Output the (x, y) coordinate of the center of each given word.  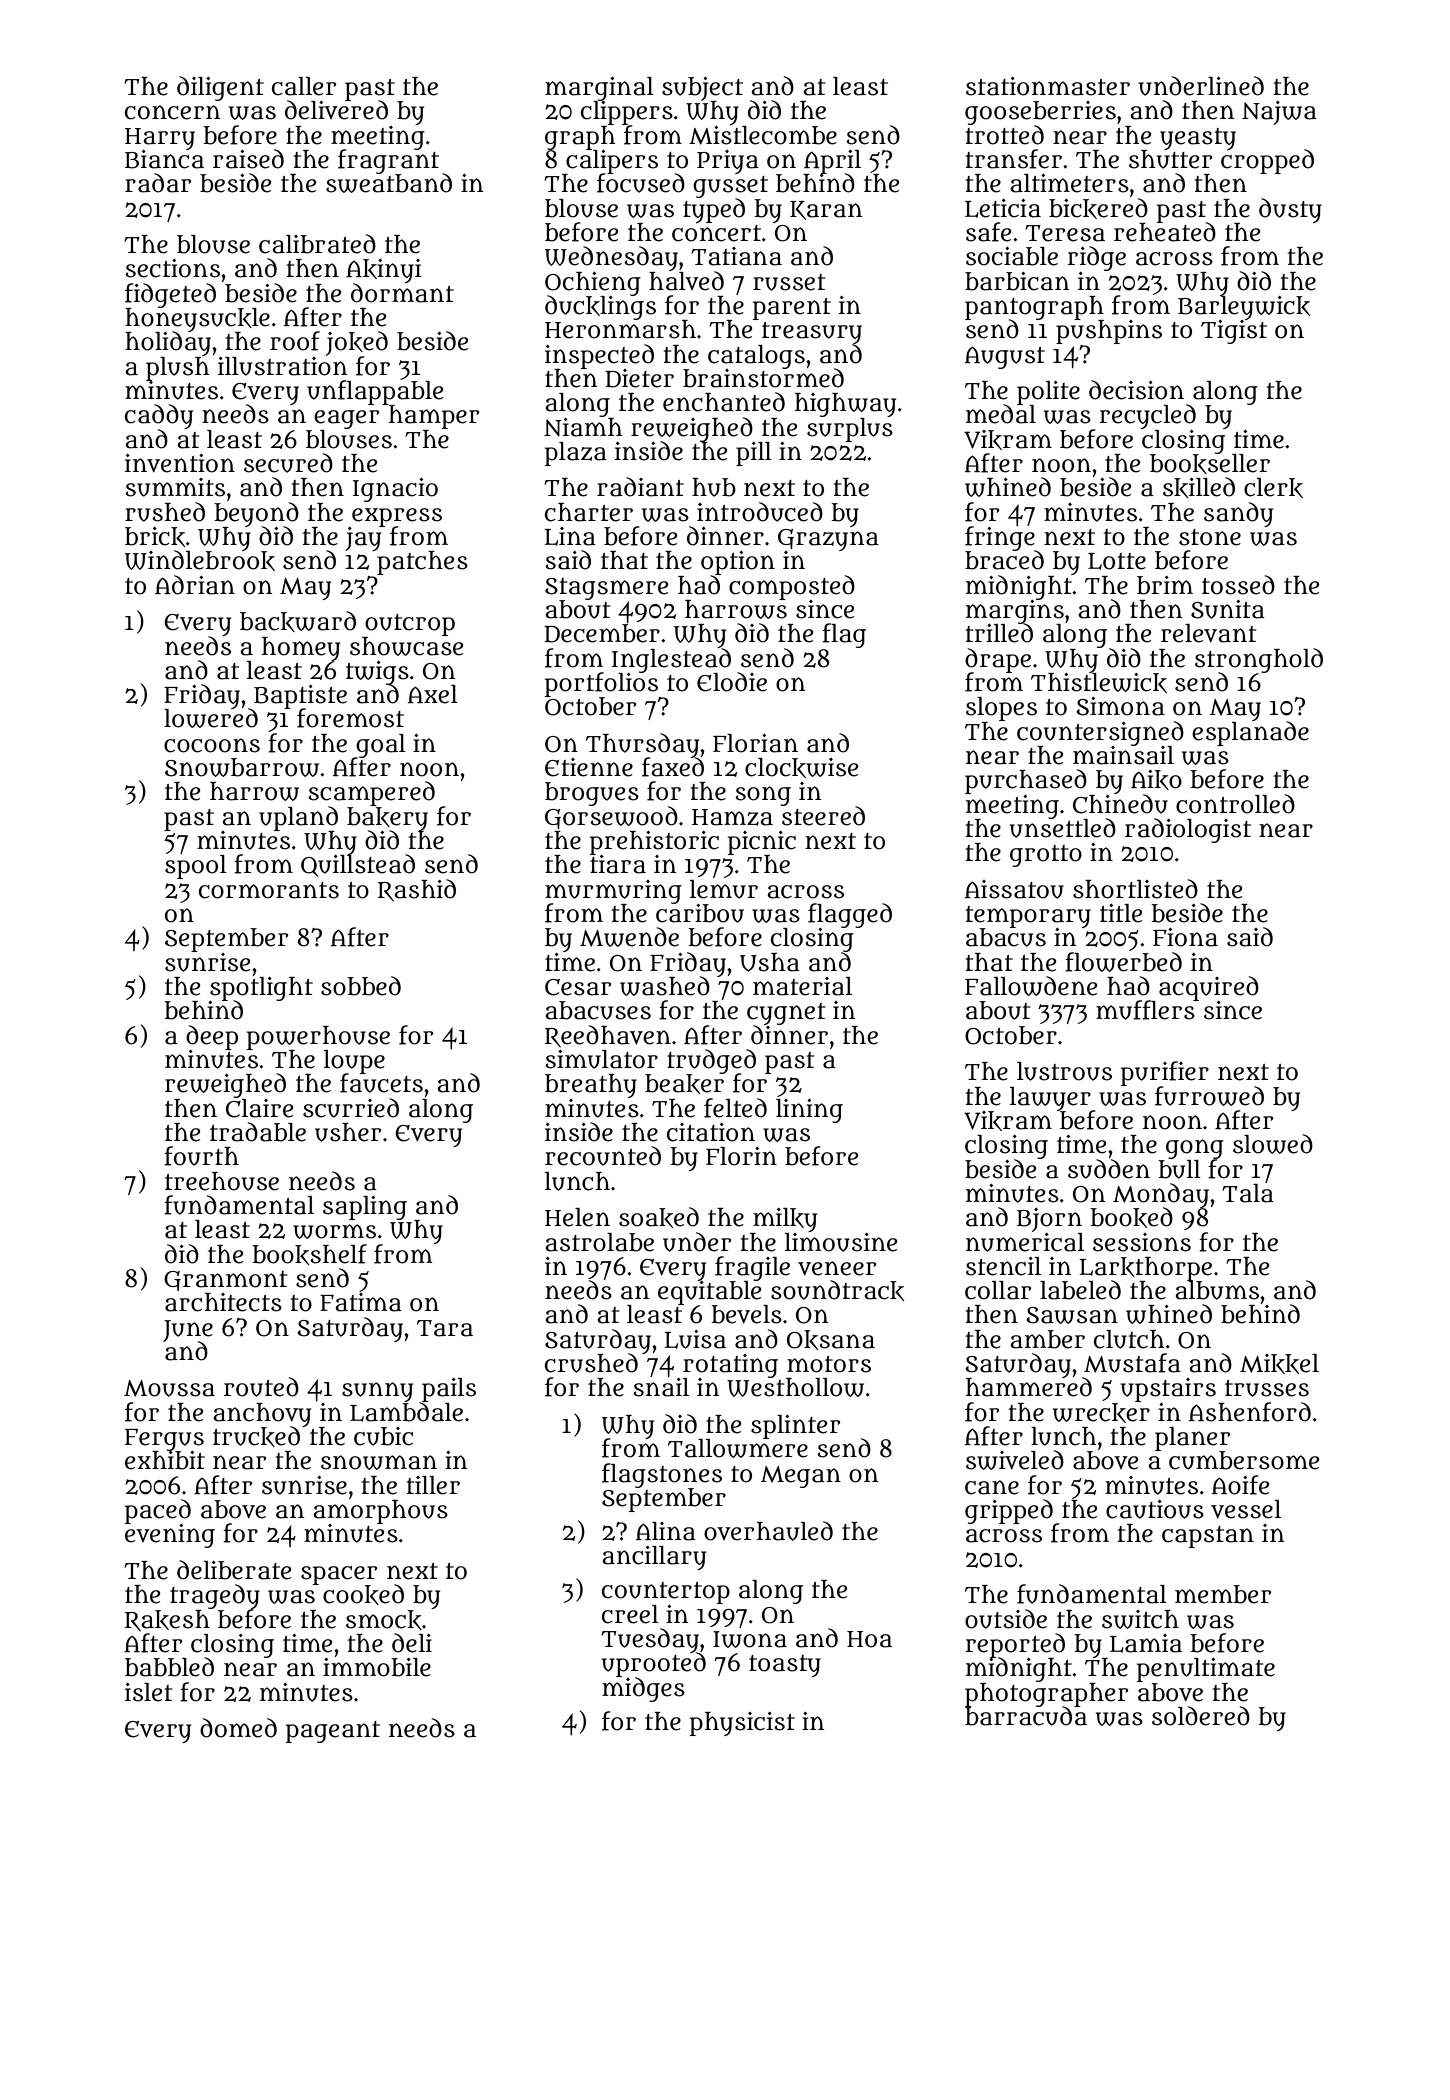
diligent (220, 88)
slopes (1001, 709)
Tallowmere (738, 1448)
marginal (599, 89)
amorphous (380, 1512)
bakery (387, 819)
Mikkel (1279, 1364)
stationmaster (1048, 86)
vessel (1246, 1509)
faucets (381, 1083)
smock (384, 1620)
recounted (603, 1156)
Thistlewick (1099, 683)
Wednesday (611, 258)
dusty (1290, 210)
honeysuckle (197, 320)
